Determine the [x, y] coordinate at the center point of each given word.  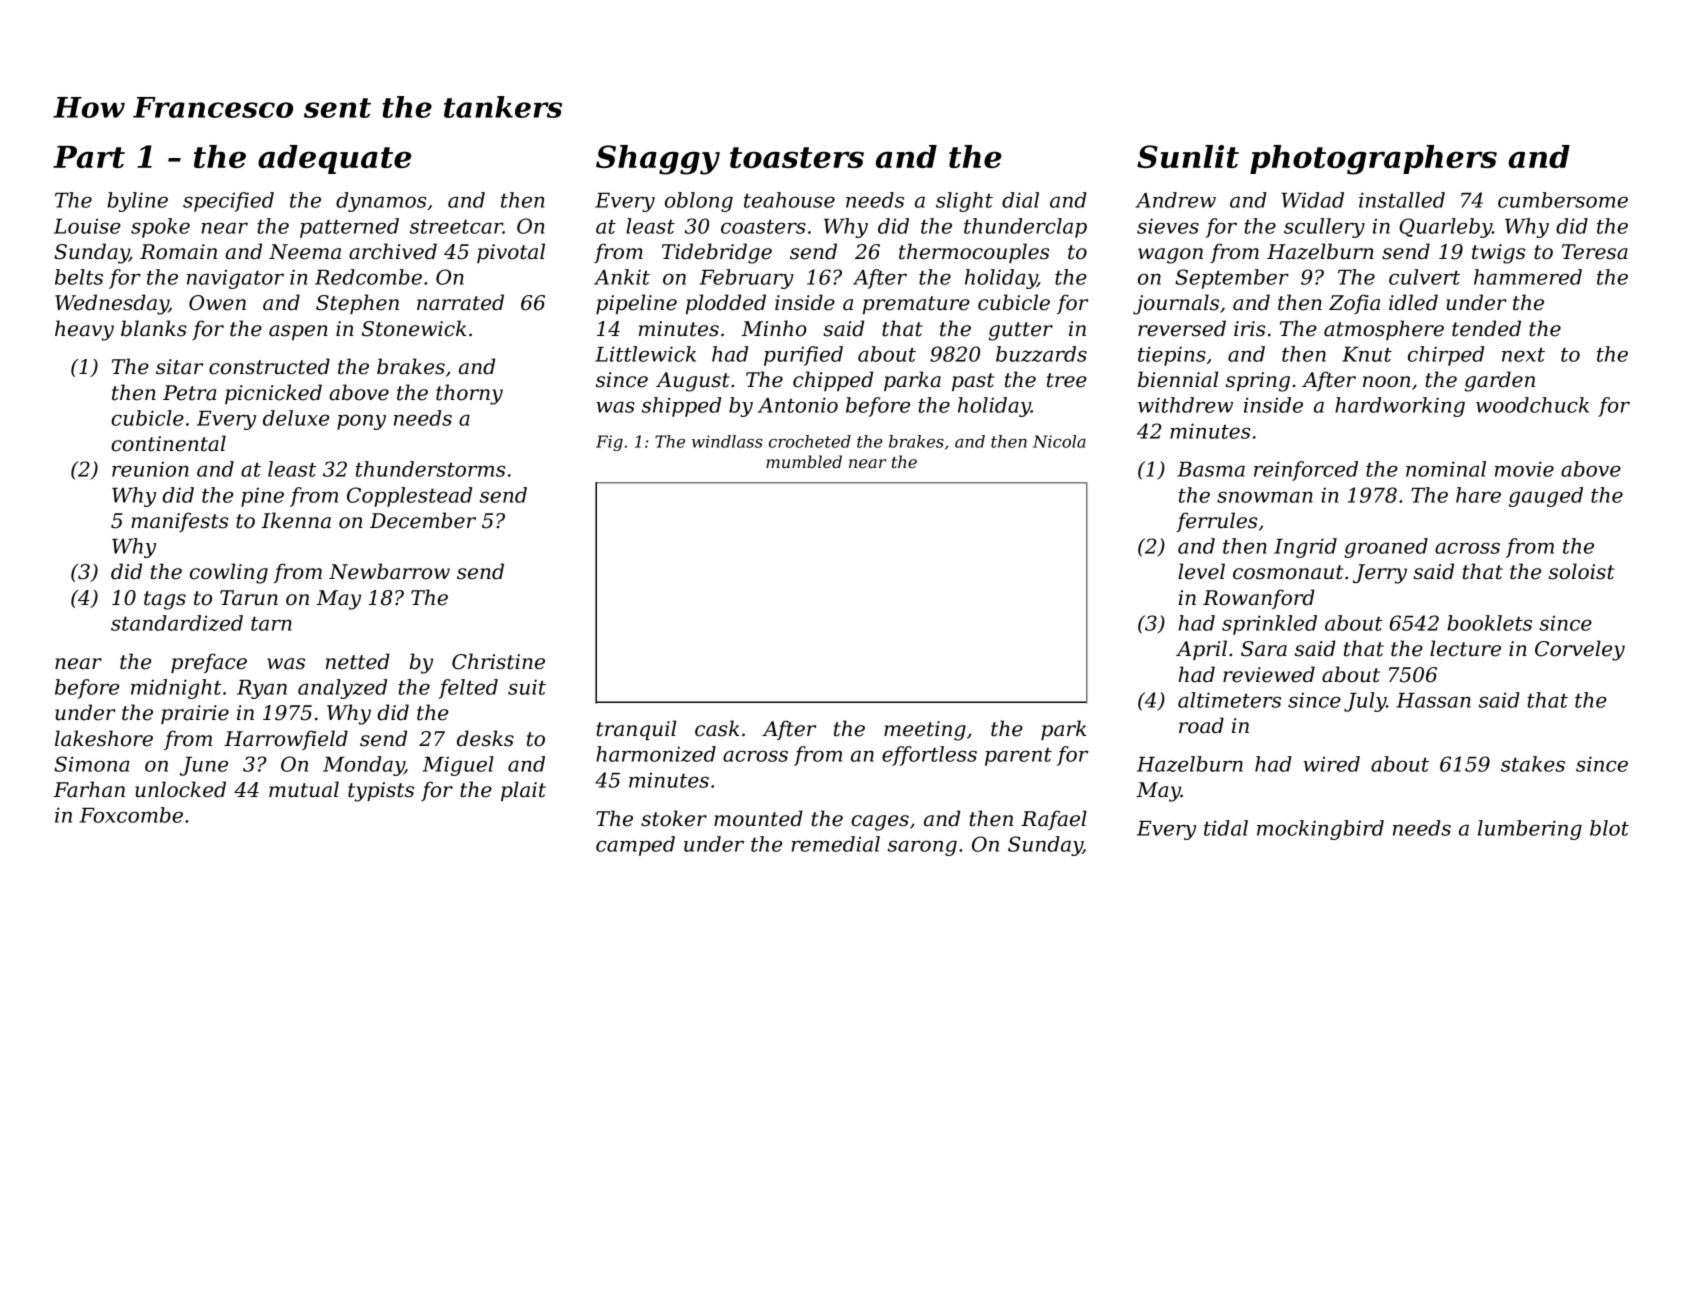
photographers [1373, 160]
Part [89, 157]
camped [635, 846]
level [1201, 571]
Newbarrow [389, 571]
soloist [1582, 571]
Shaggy [658, 160]
